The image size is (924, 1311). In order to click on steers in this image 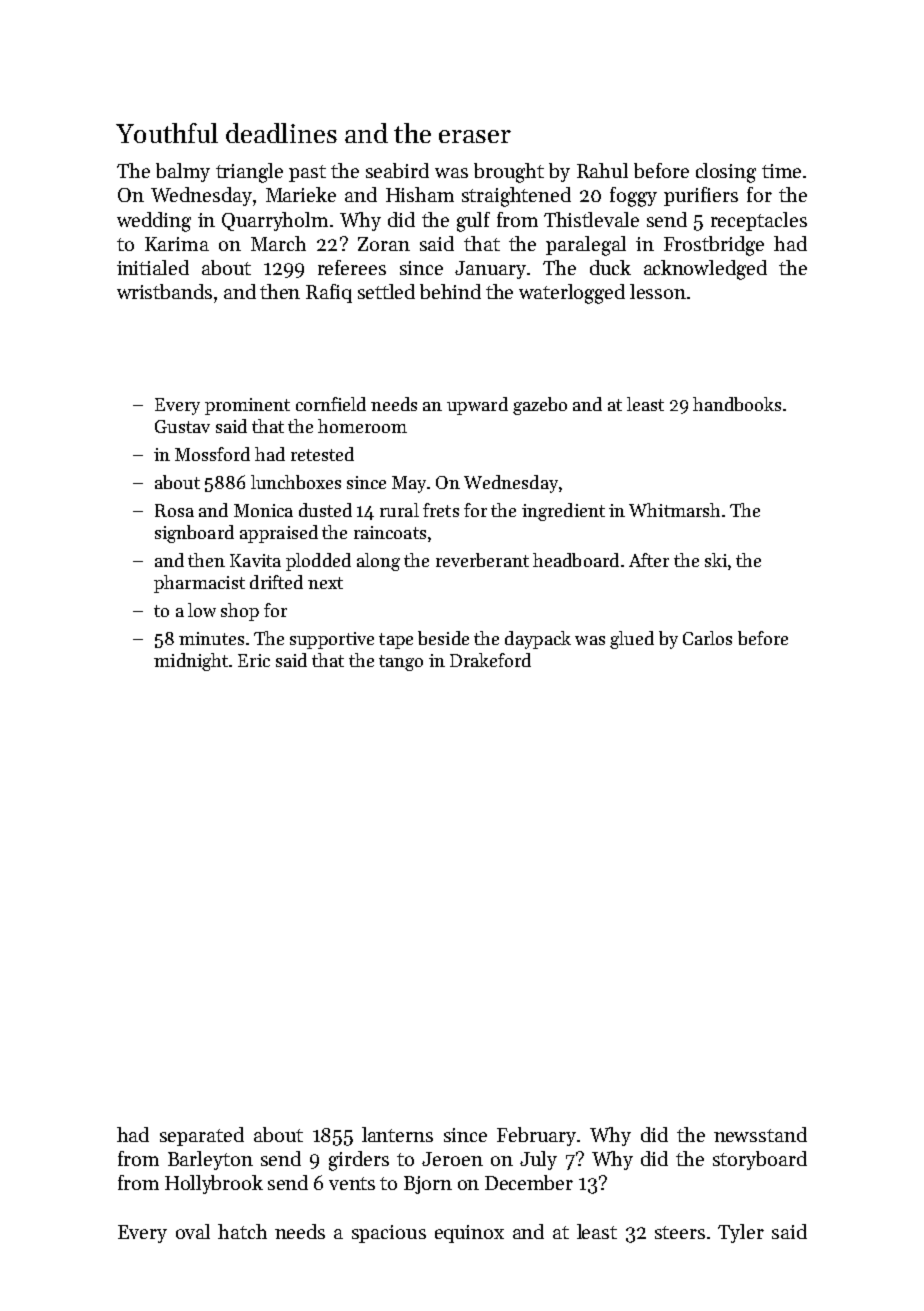, I will do `click(680, 1232)`.
